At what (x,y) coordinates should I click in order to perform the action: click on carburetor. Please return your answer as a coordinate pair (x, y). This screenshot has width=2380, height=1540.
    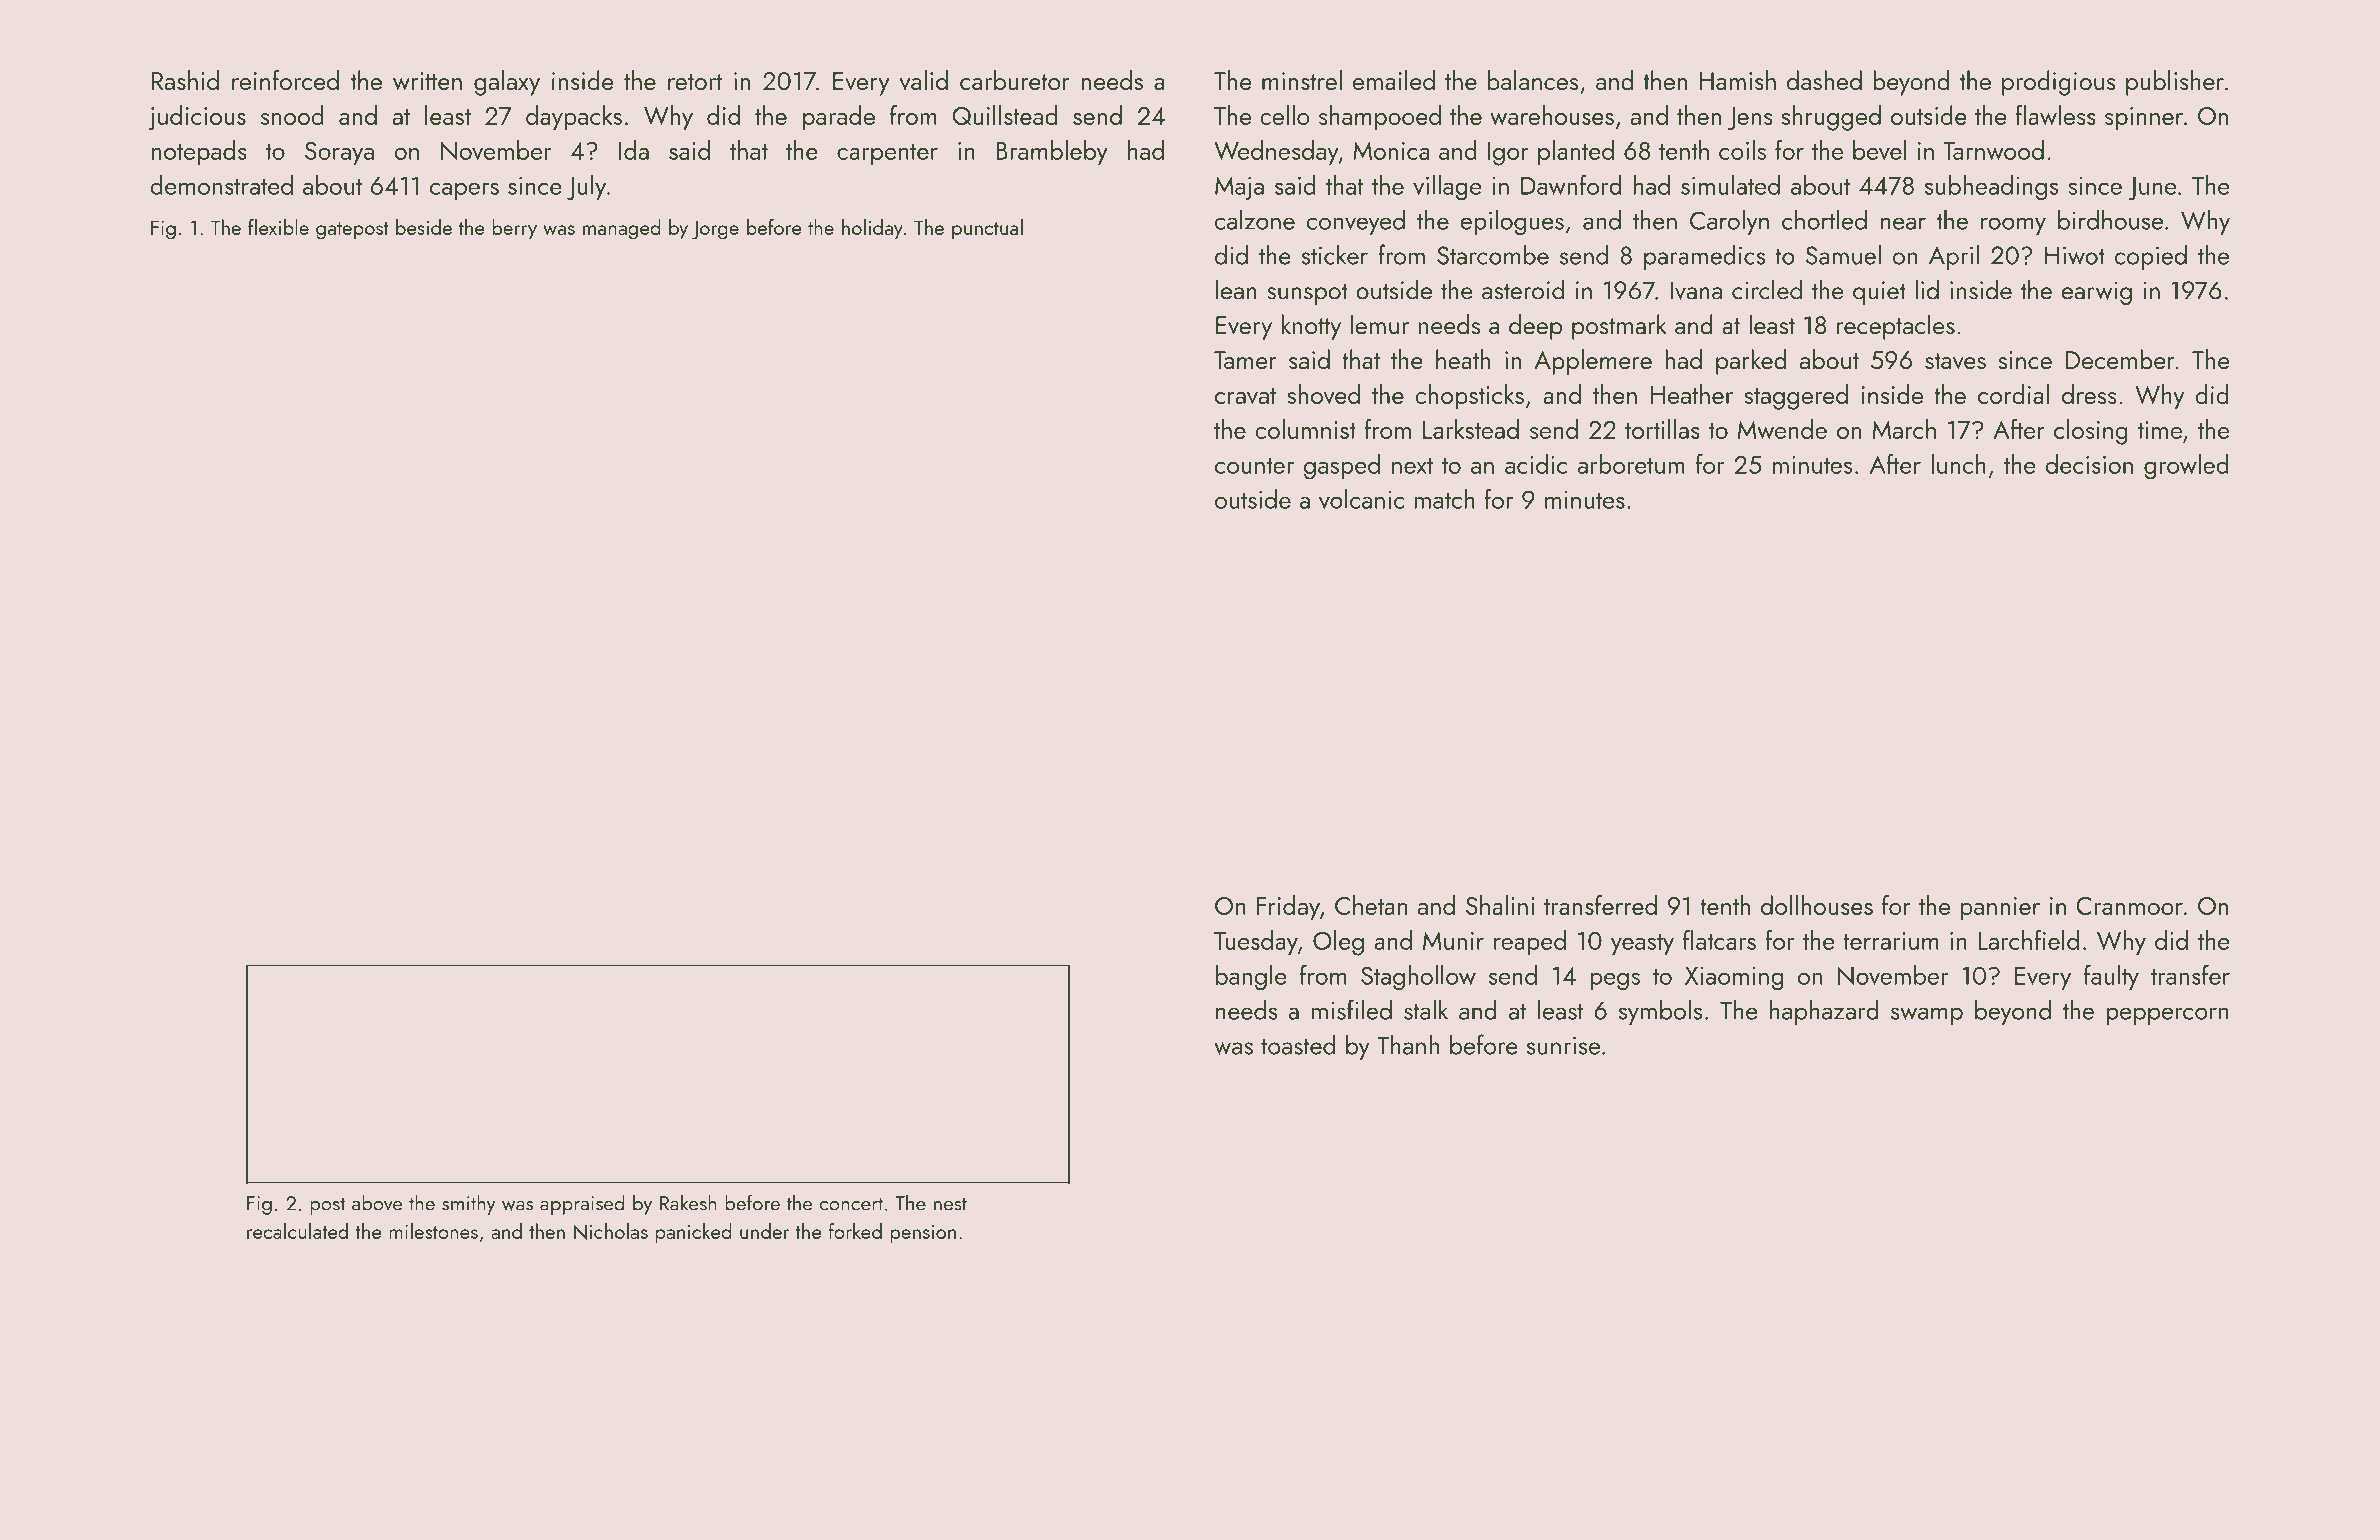
    Looking at the image, I should click on (1015, 80).
